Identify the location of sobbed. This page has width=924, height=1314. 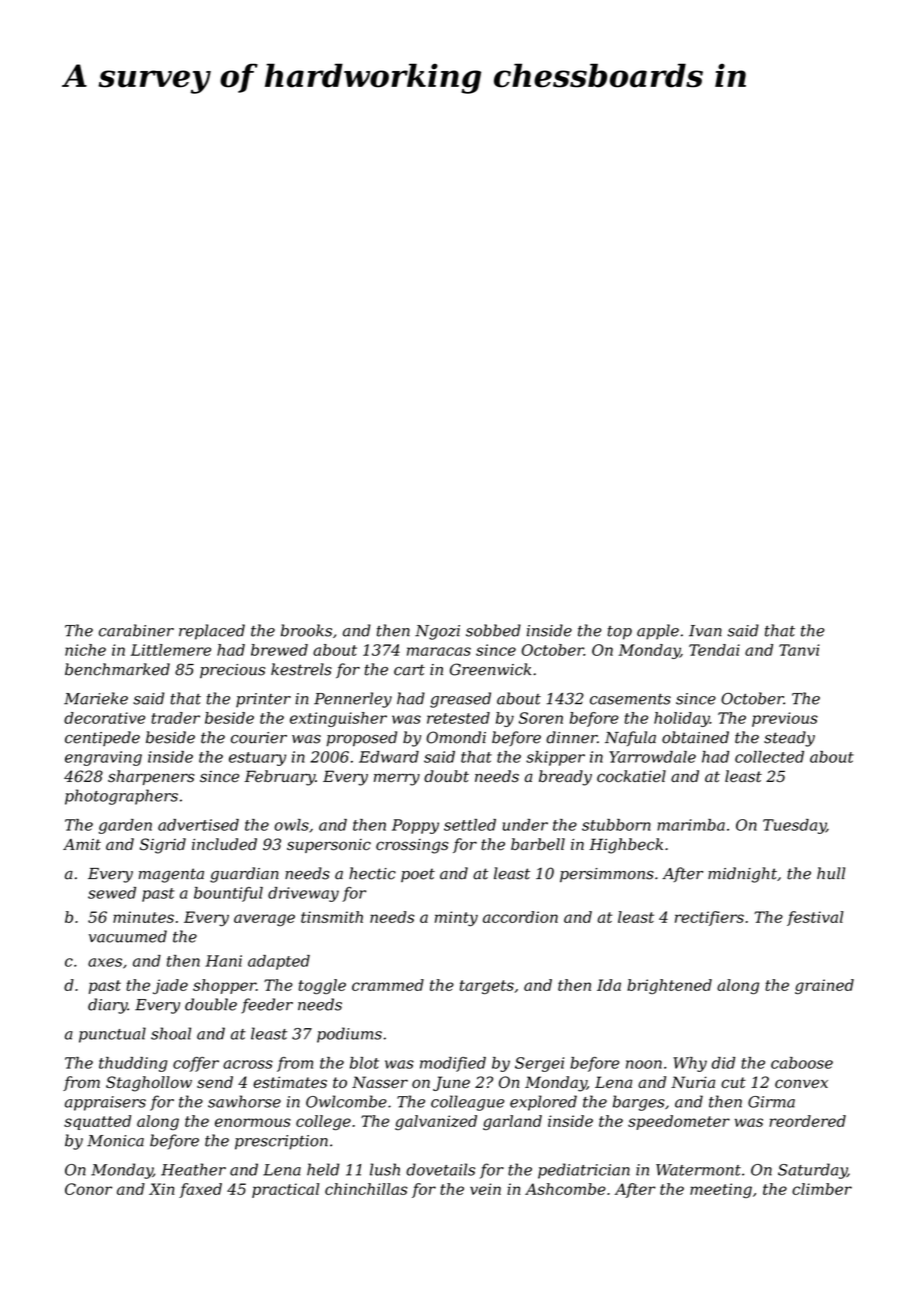
(493, 630).
